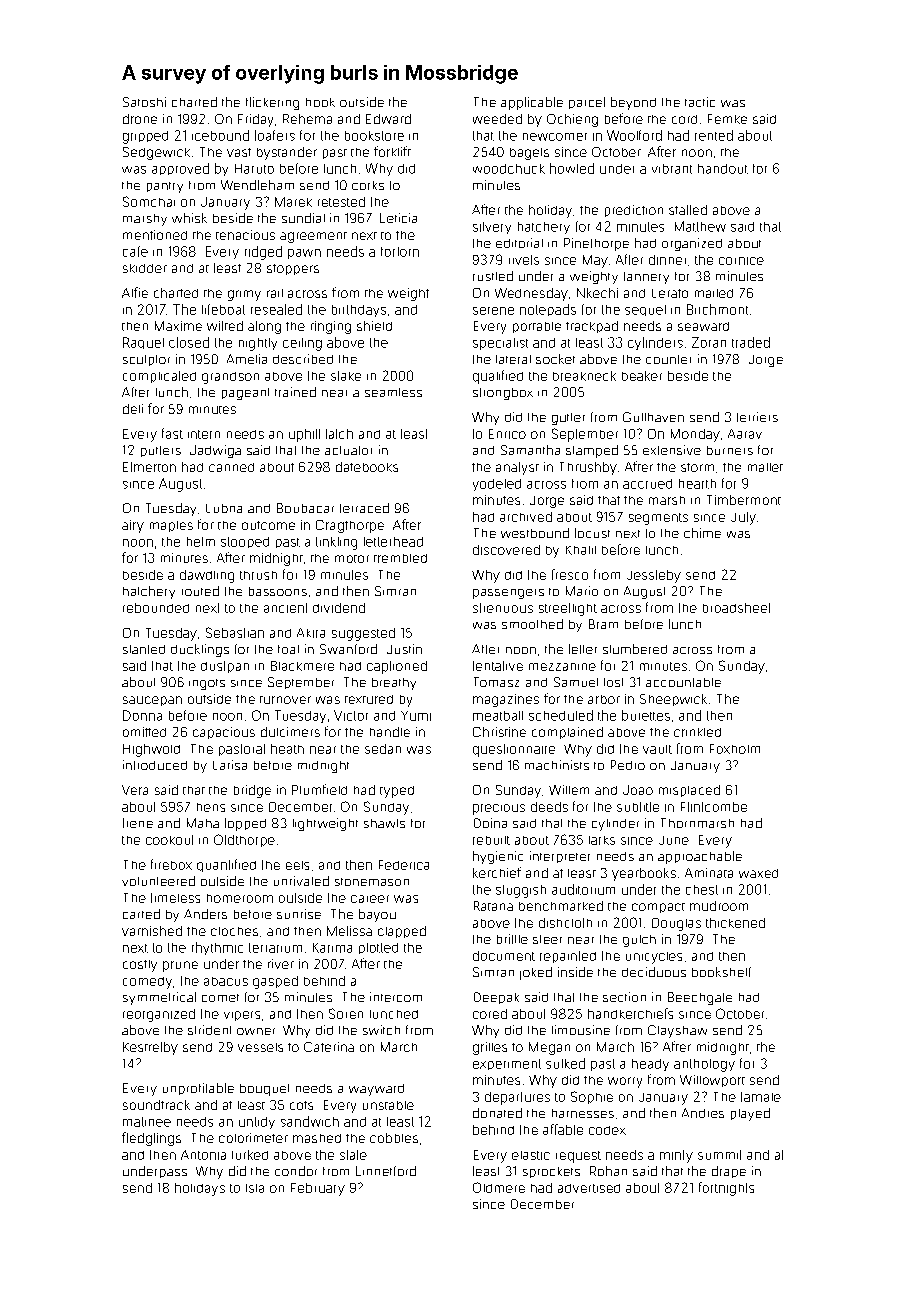 Image resolution: width=908 pixels, height=1316 pixels. What do you see at coordinates (319, 789) in the image?
I see `Plumfield` at bounding box center [319, 789].
